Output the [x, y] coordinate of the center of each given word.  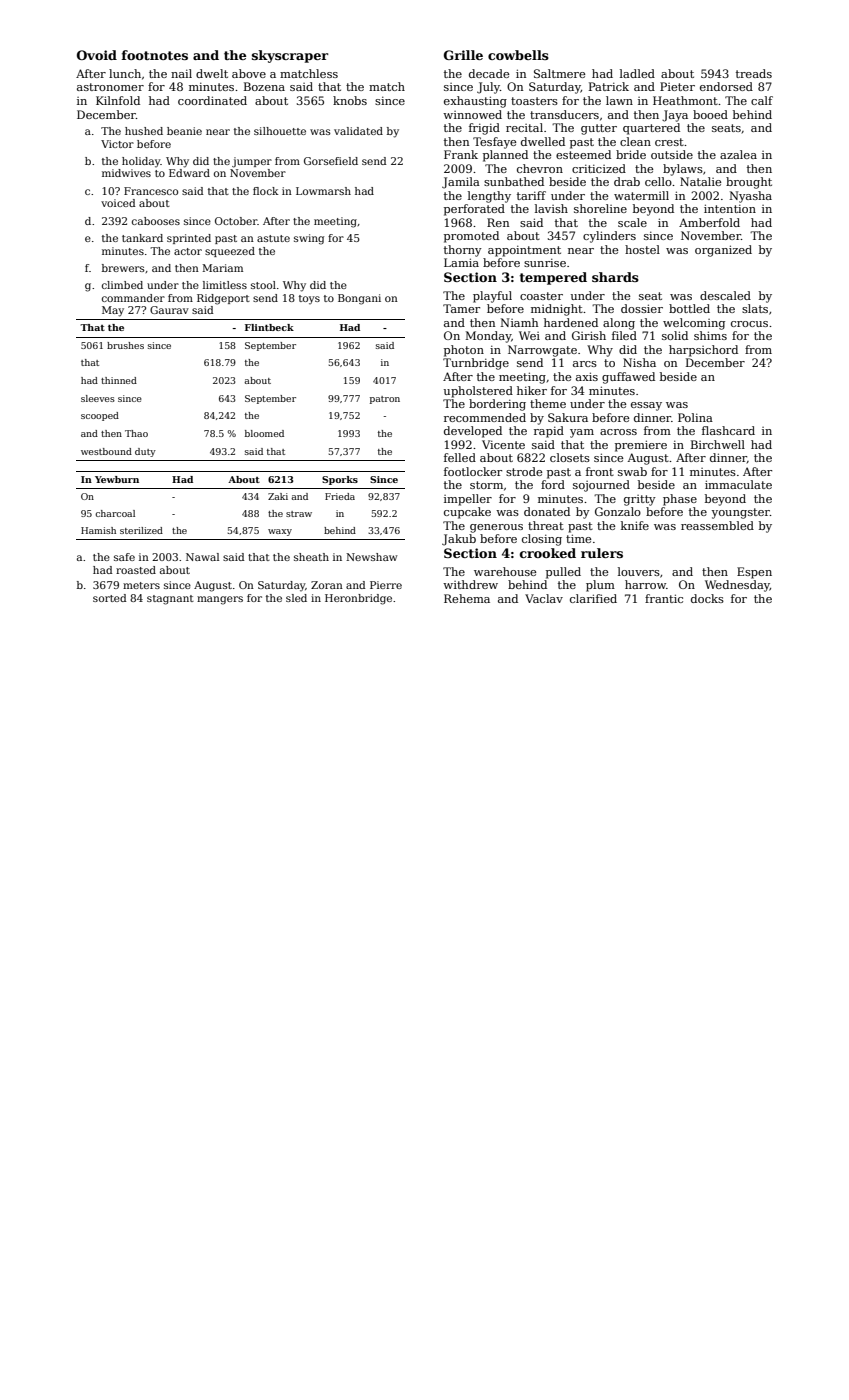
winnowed [472, 114]
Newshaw [372, 557]
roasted [136, 570]
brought [749, 183]
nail [181, 73]
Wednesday [737, 586]
